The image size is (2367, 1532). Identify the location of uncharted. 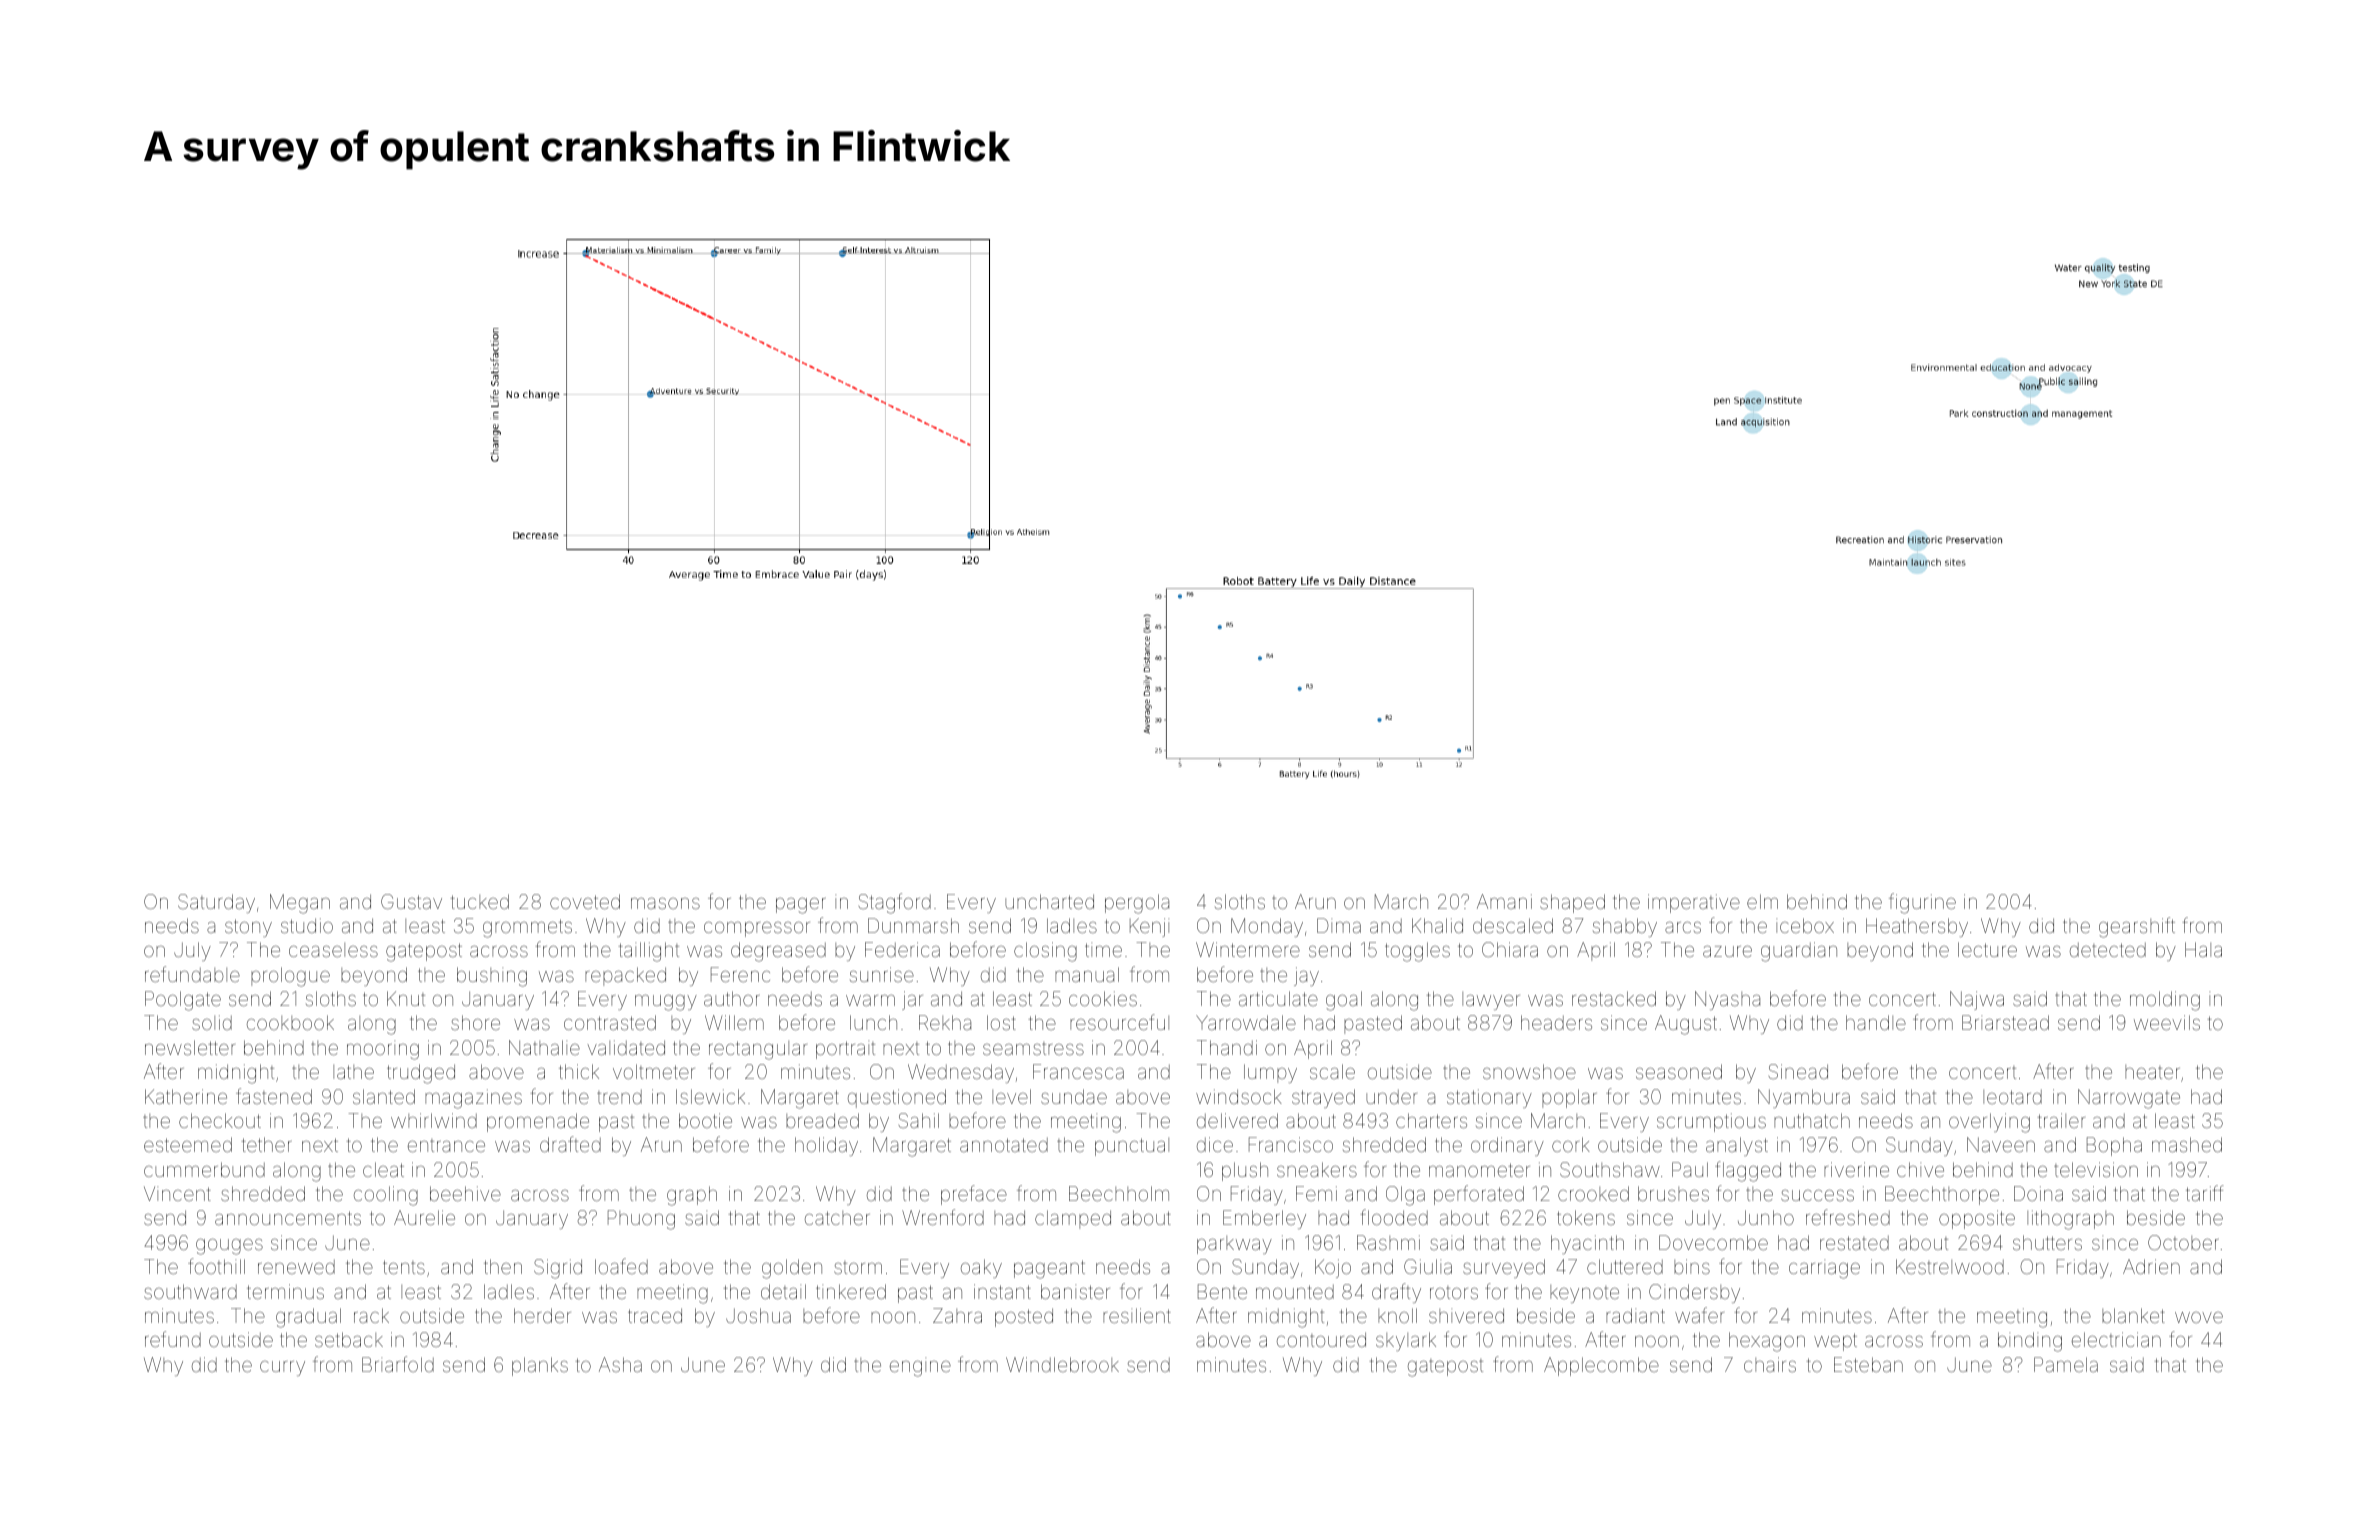
(1049, 901).
